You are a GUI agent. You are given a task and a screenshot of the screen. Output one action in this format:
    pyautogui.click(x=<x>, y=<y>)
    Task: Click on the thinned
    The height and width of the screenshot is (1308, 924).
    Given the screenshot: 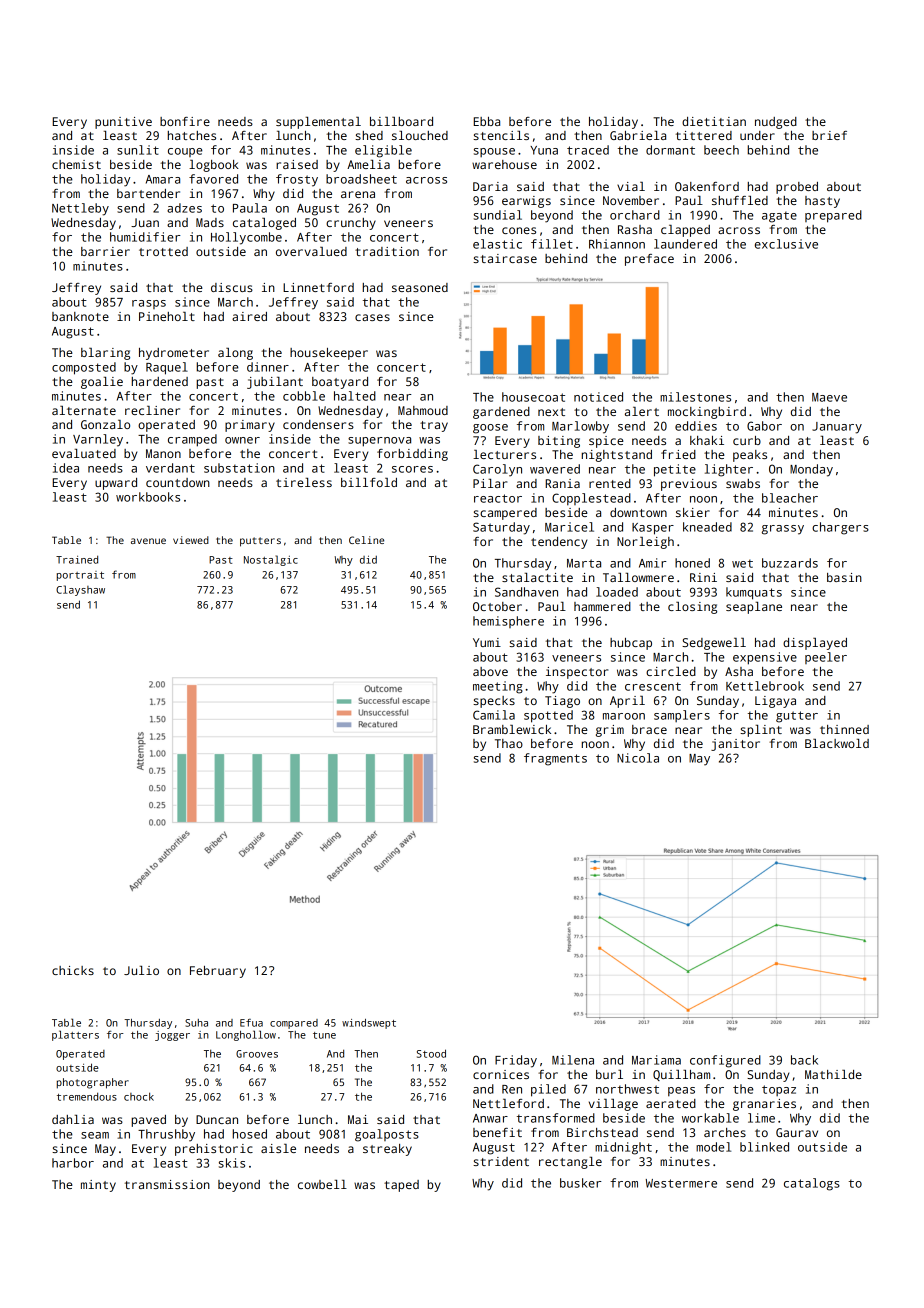 What is the action you would take?
    pyautogui.click(x=844, y=729)
